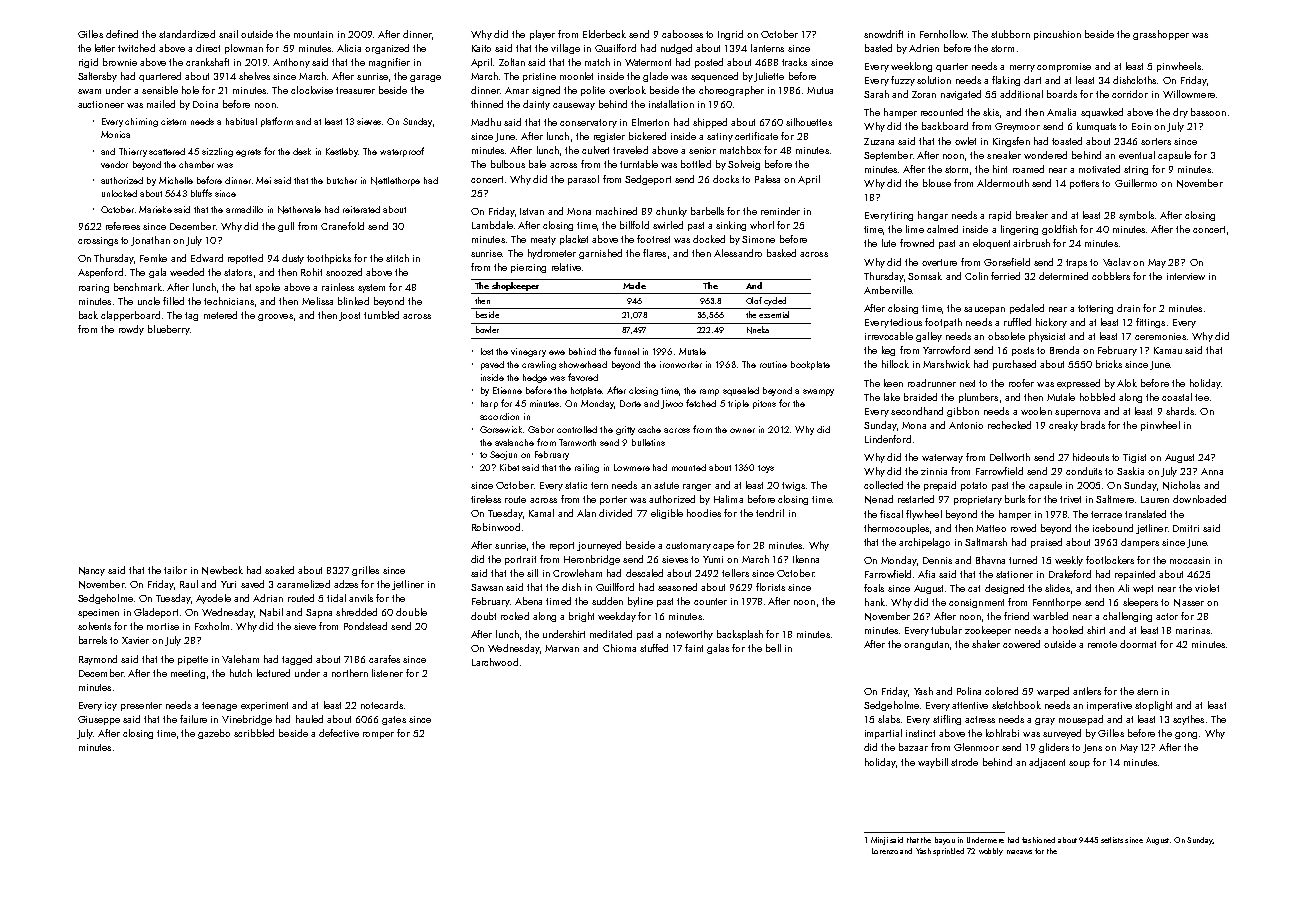 Image resolution: width=1308 pixels, height=924 pixels. I want to click on defined, so click(122, 34).
